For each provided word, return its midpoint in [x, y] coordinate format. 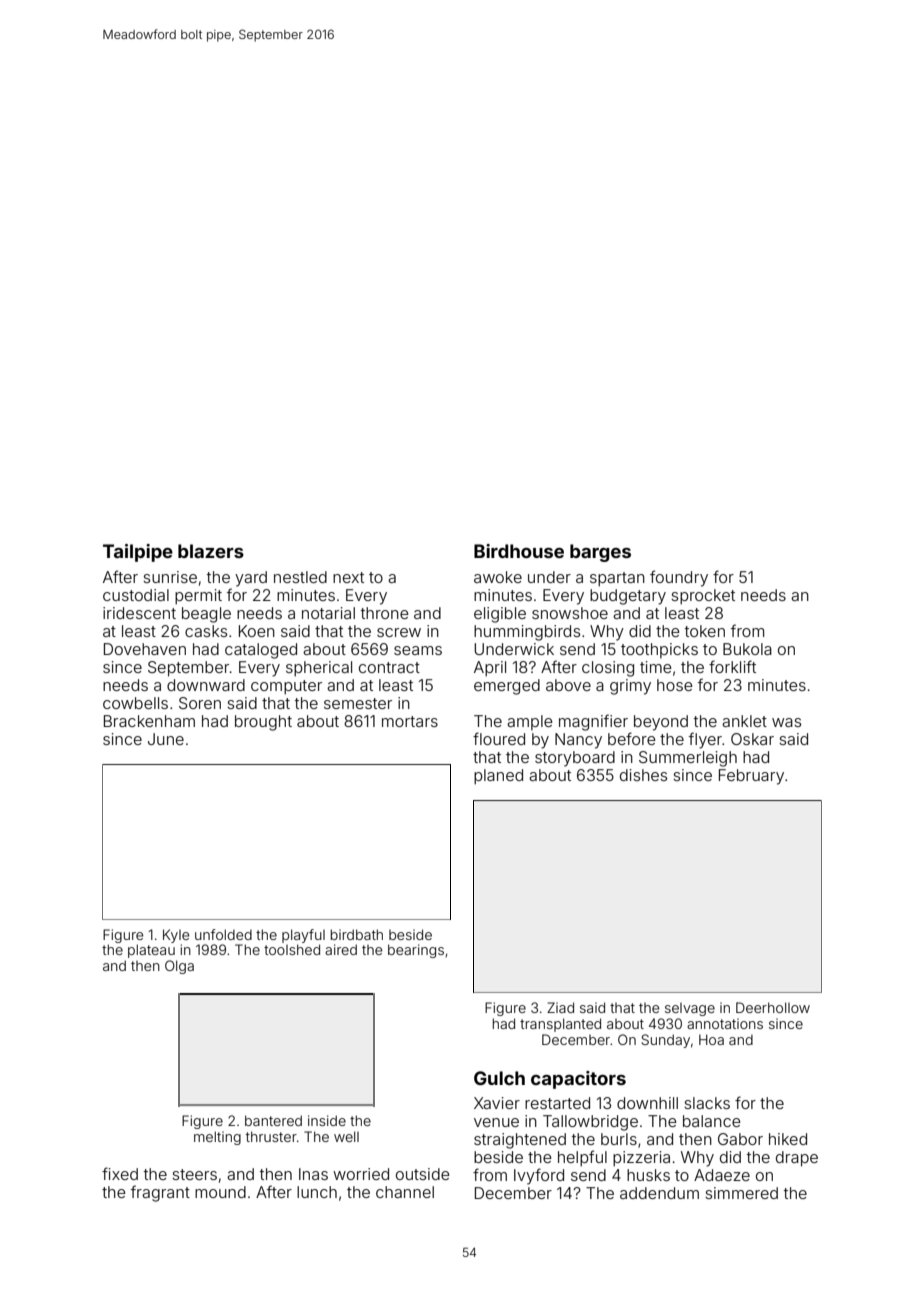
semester [358, 703]
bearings [416, 951]
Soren [200, 703]
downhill [647, 1103]
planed [498, 776]
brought [263, 723]
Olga [179, 967]
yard [251, 579]
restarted [557, 1103]
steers [194, 1174]
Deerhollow [773, 1007]
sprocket [703, 596]
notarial [328, 613]
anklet [744, 721]
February [751, 777]
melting [217, 1138]
